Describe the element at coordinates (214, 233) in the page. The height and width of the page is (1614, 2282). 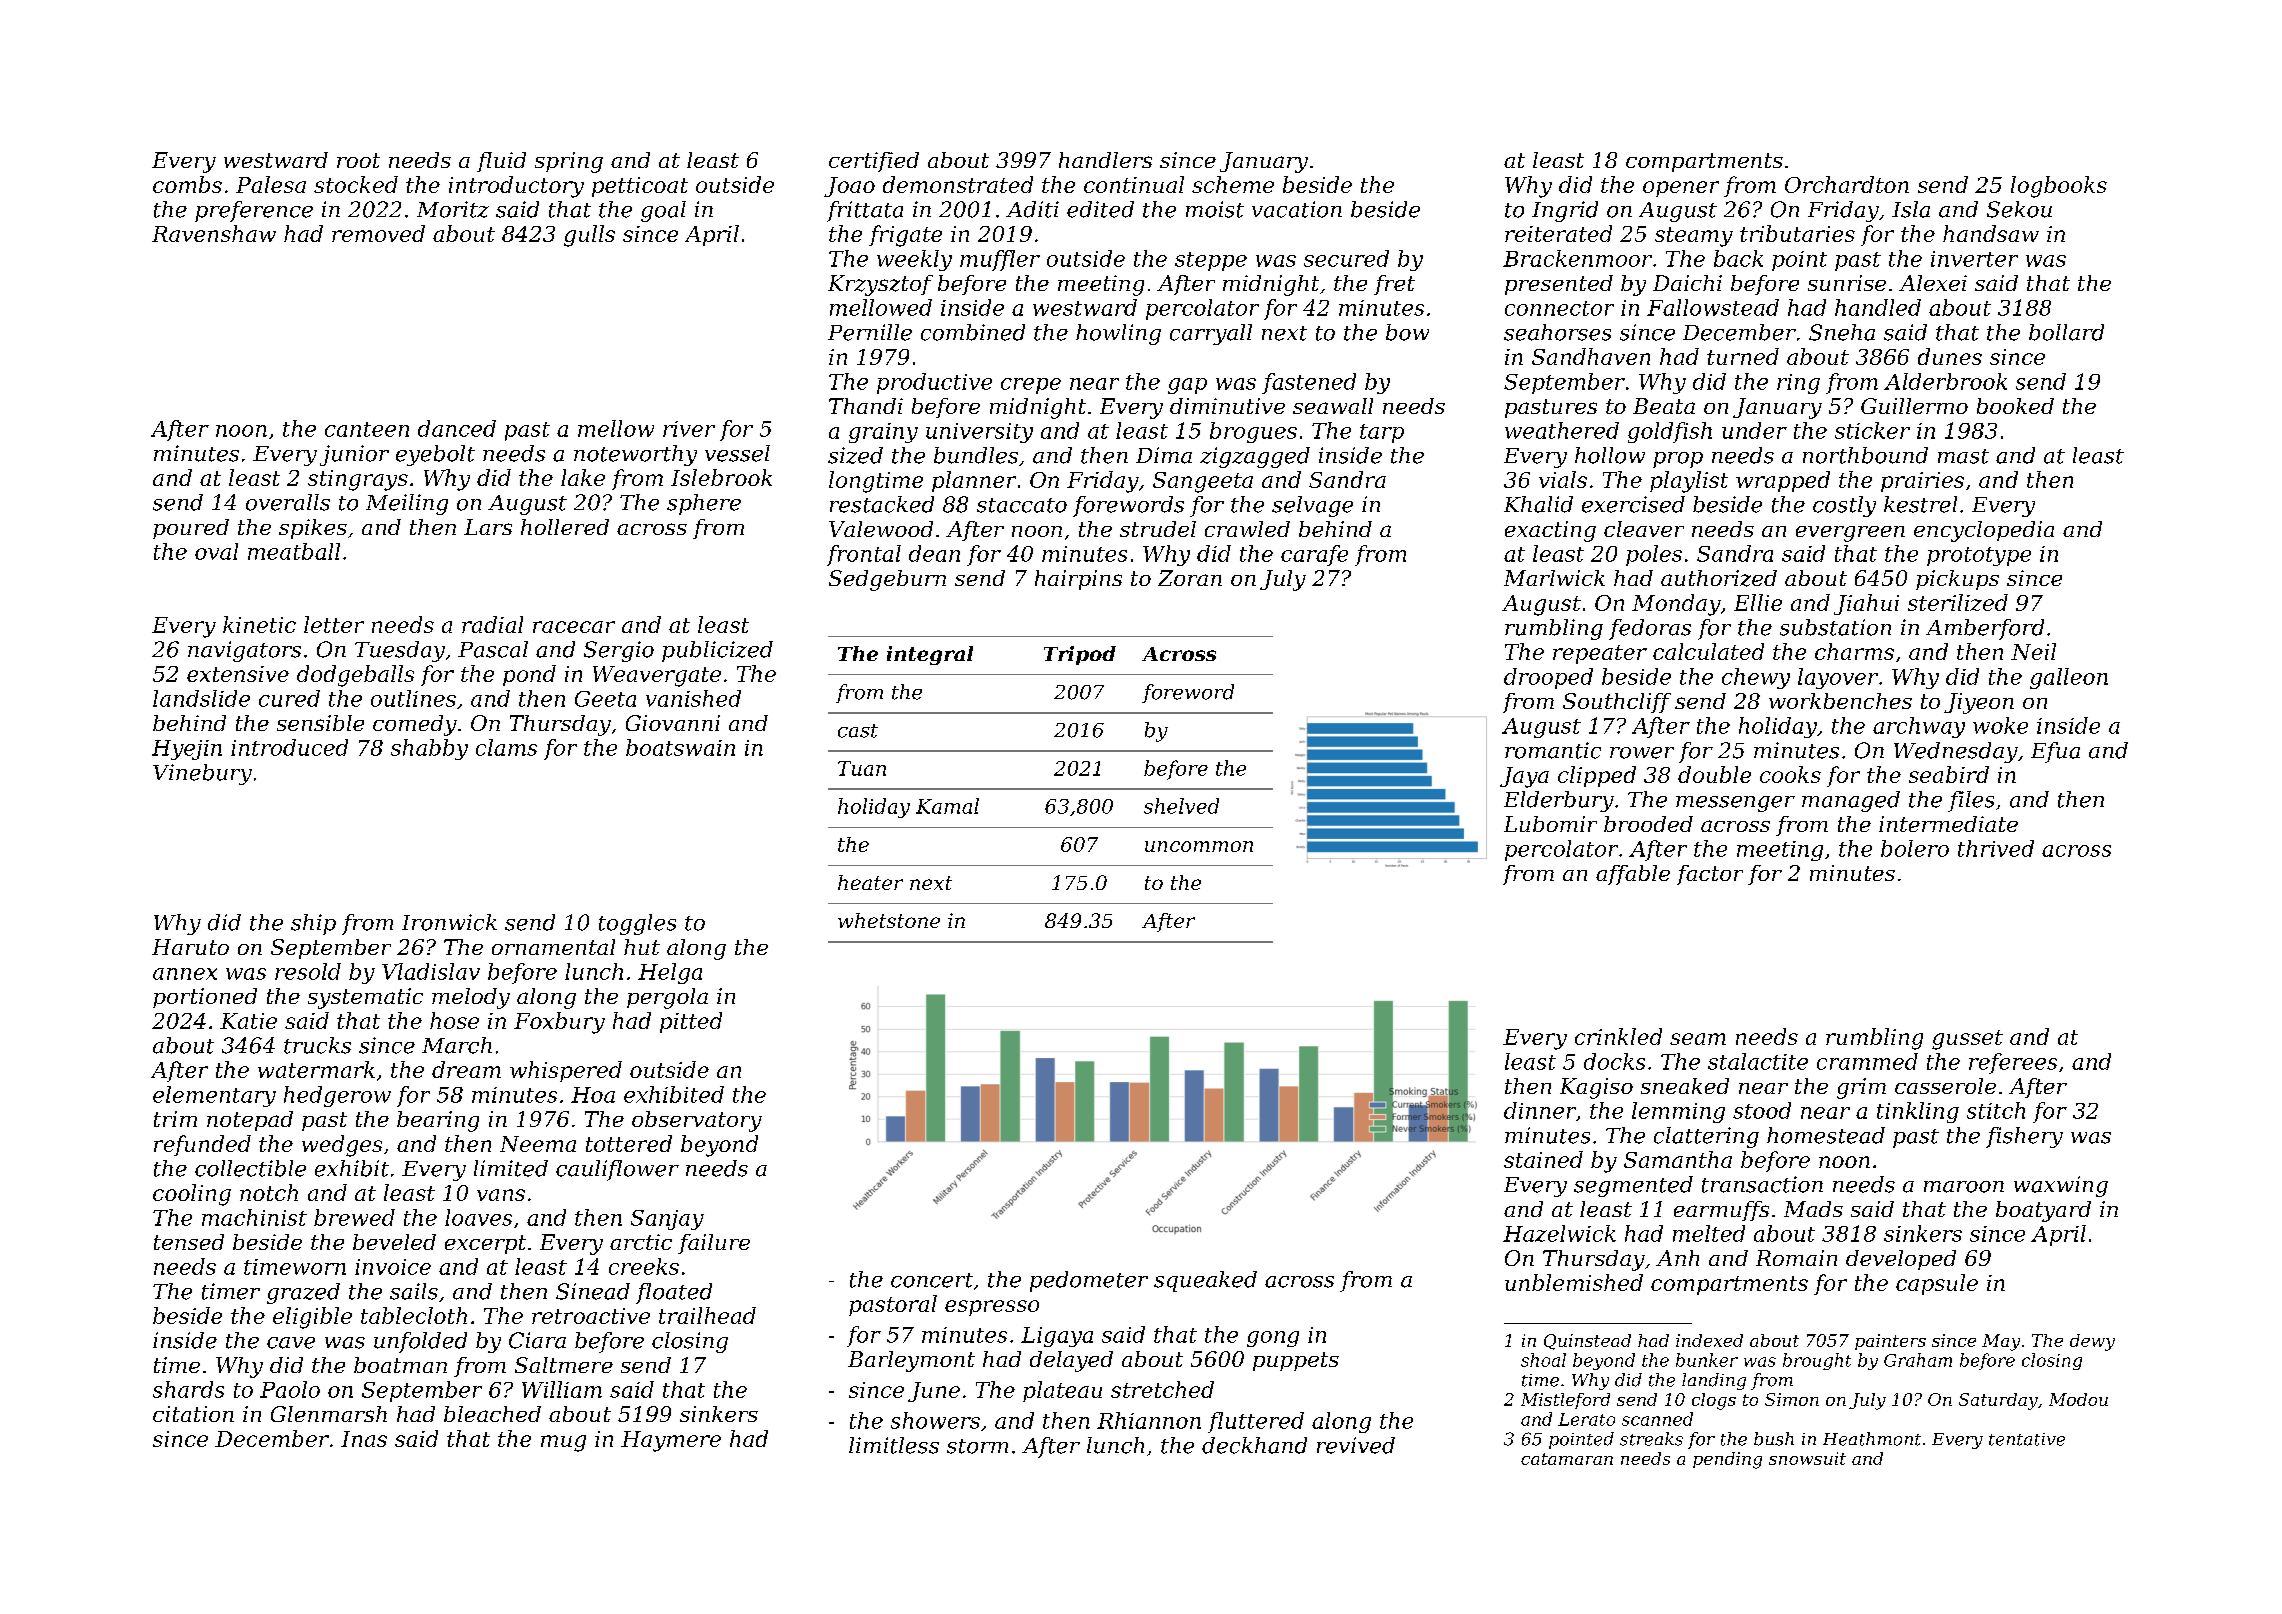
I see `Ravenshaw` at that location.
